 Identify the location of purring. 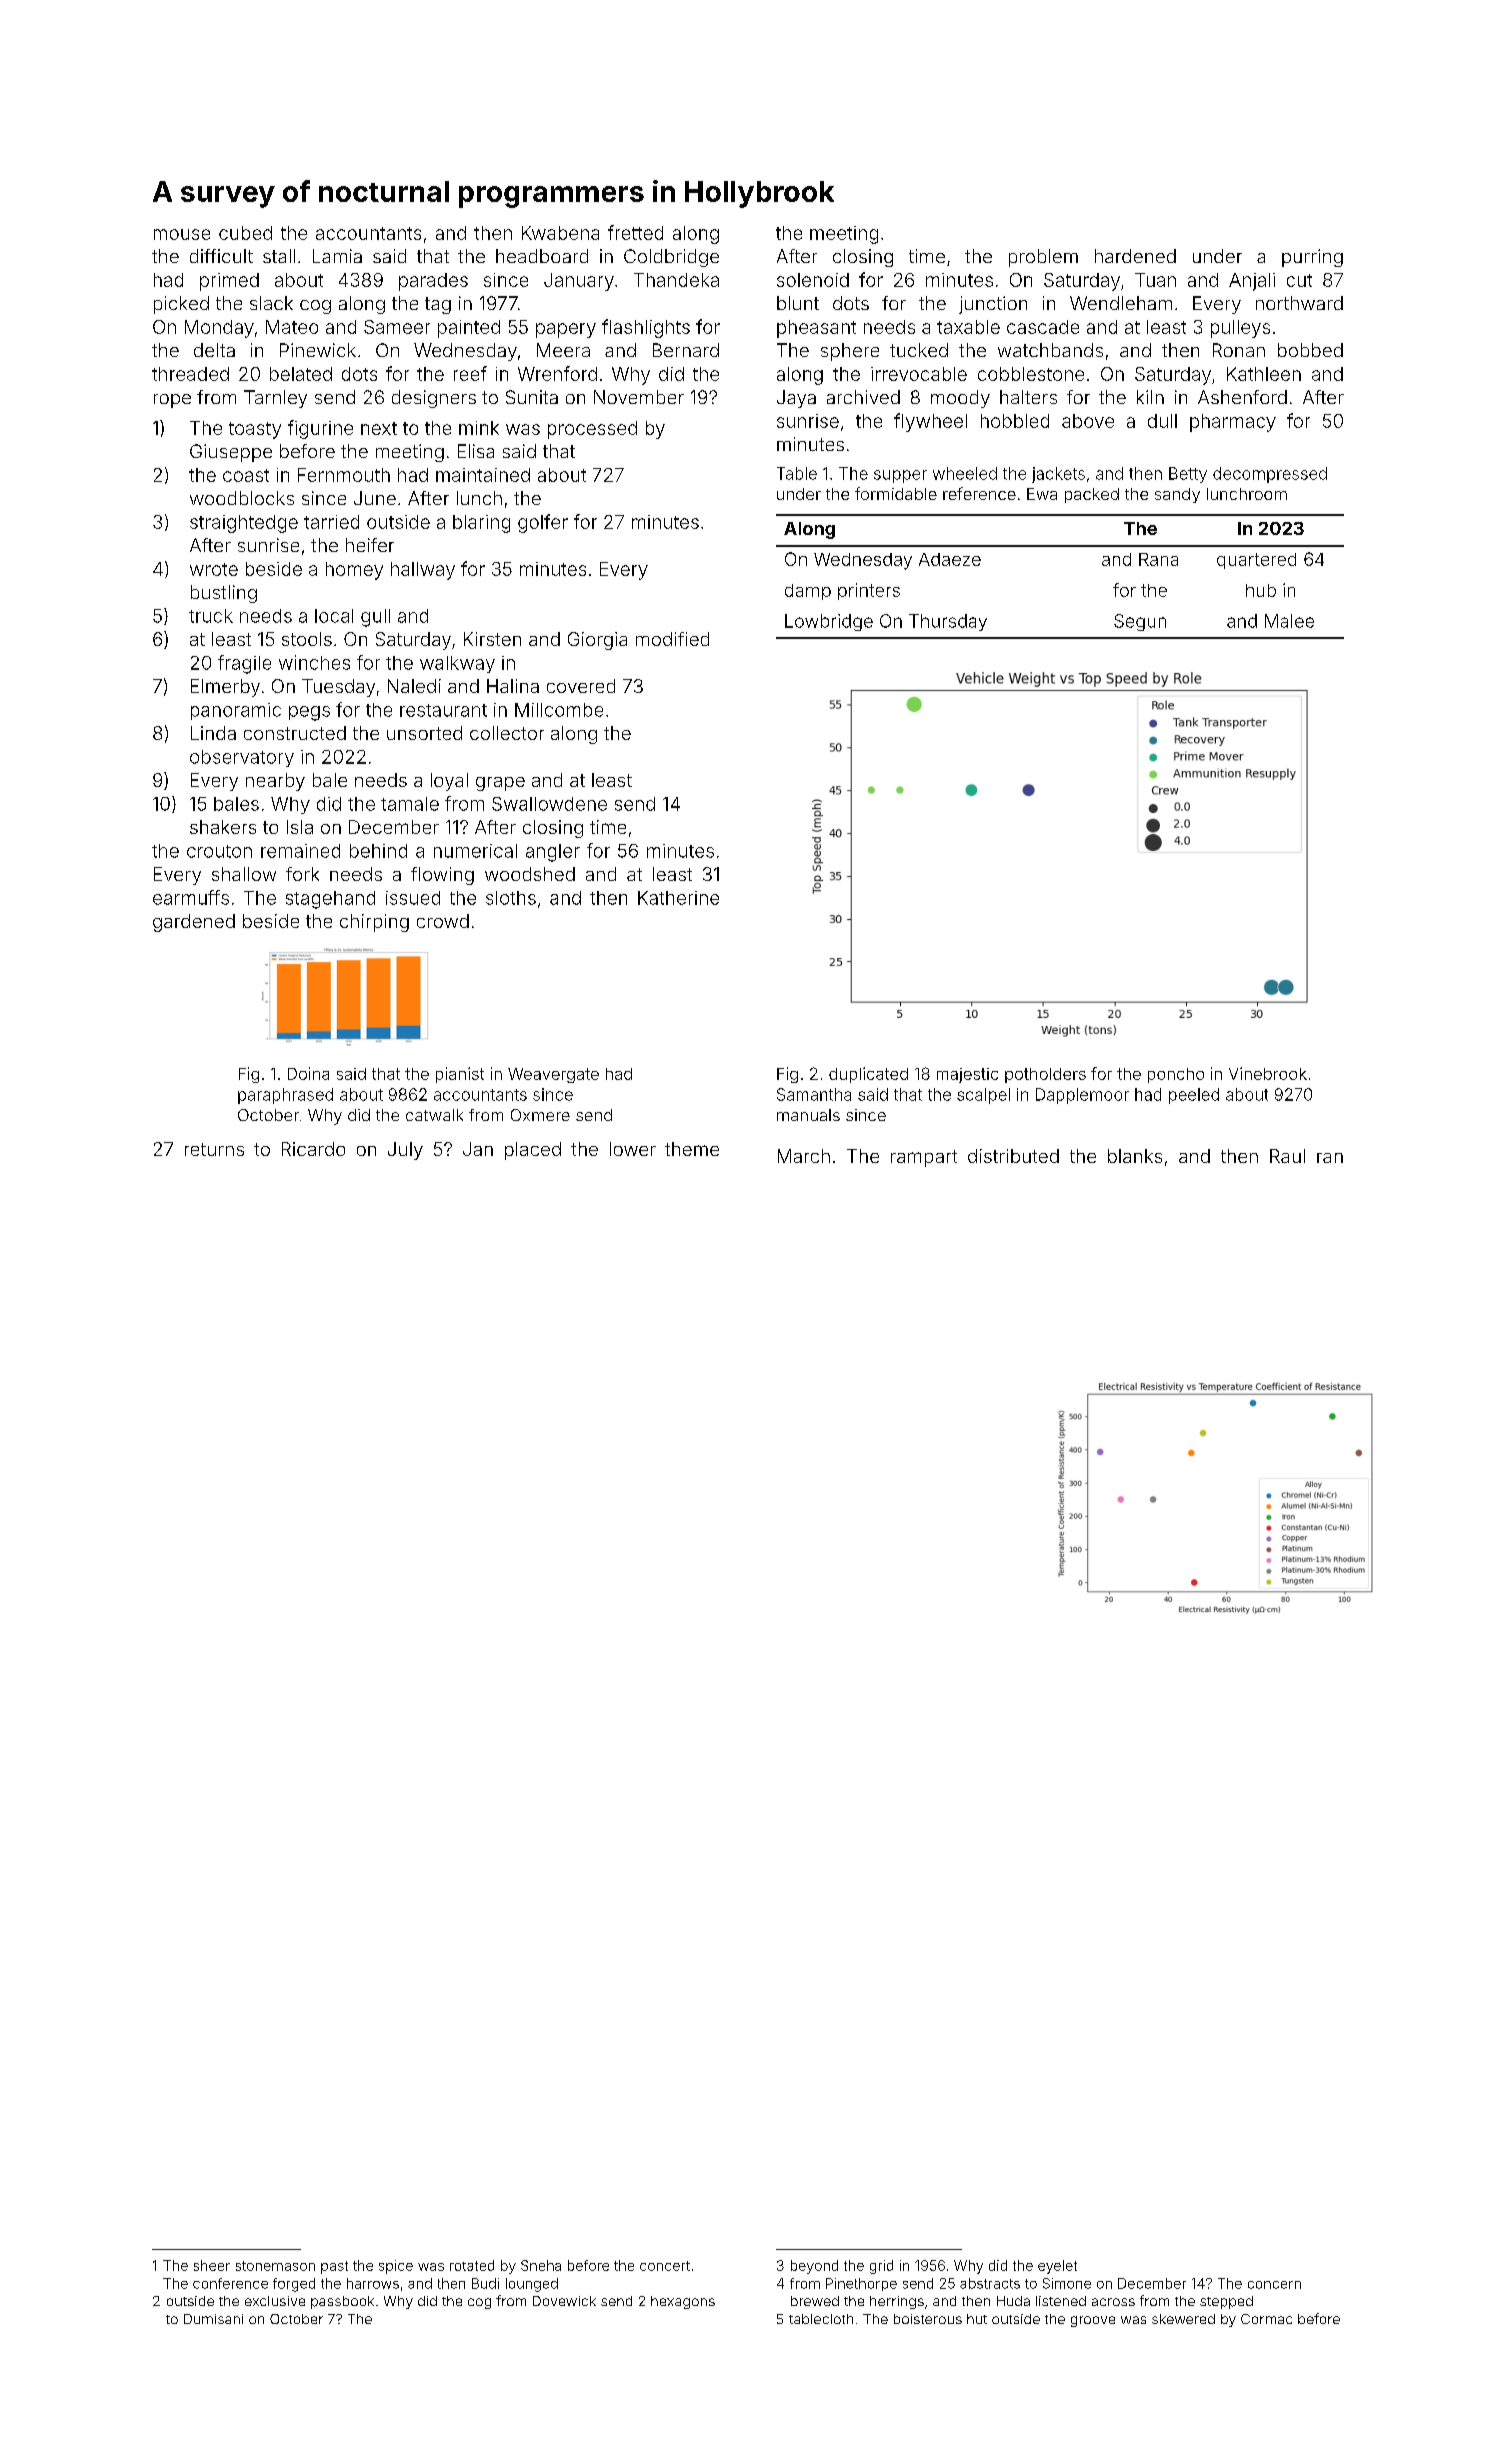
(1312, 258).
